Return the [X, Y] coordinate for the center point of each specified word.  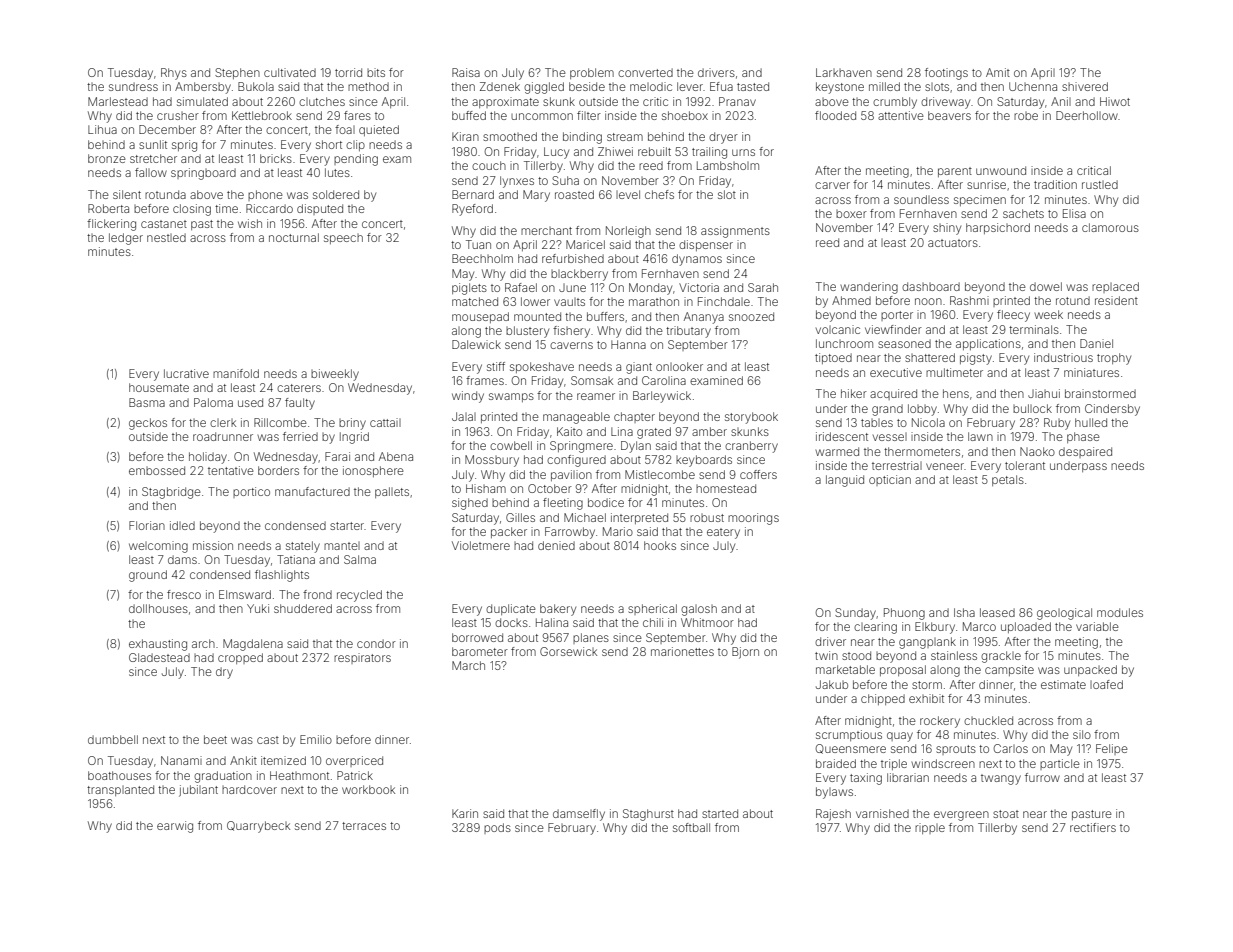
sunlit [153, 144]
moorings [753, 519]
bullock [1032, 408]
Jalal [464, 416]
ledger [126, 239]
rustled [1100, 184]
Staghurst [648, 815]
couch [489, 165]
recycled [359, 596]
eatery [723, 533]
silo [1082, 734]
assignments [735, 232]
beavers [949, 115]
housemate [159, 387]
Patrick [355, 775]
